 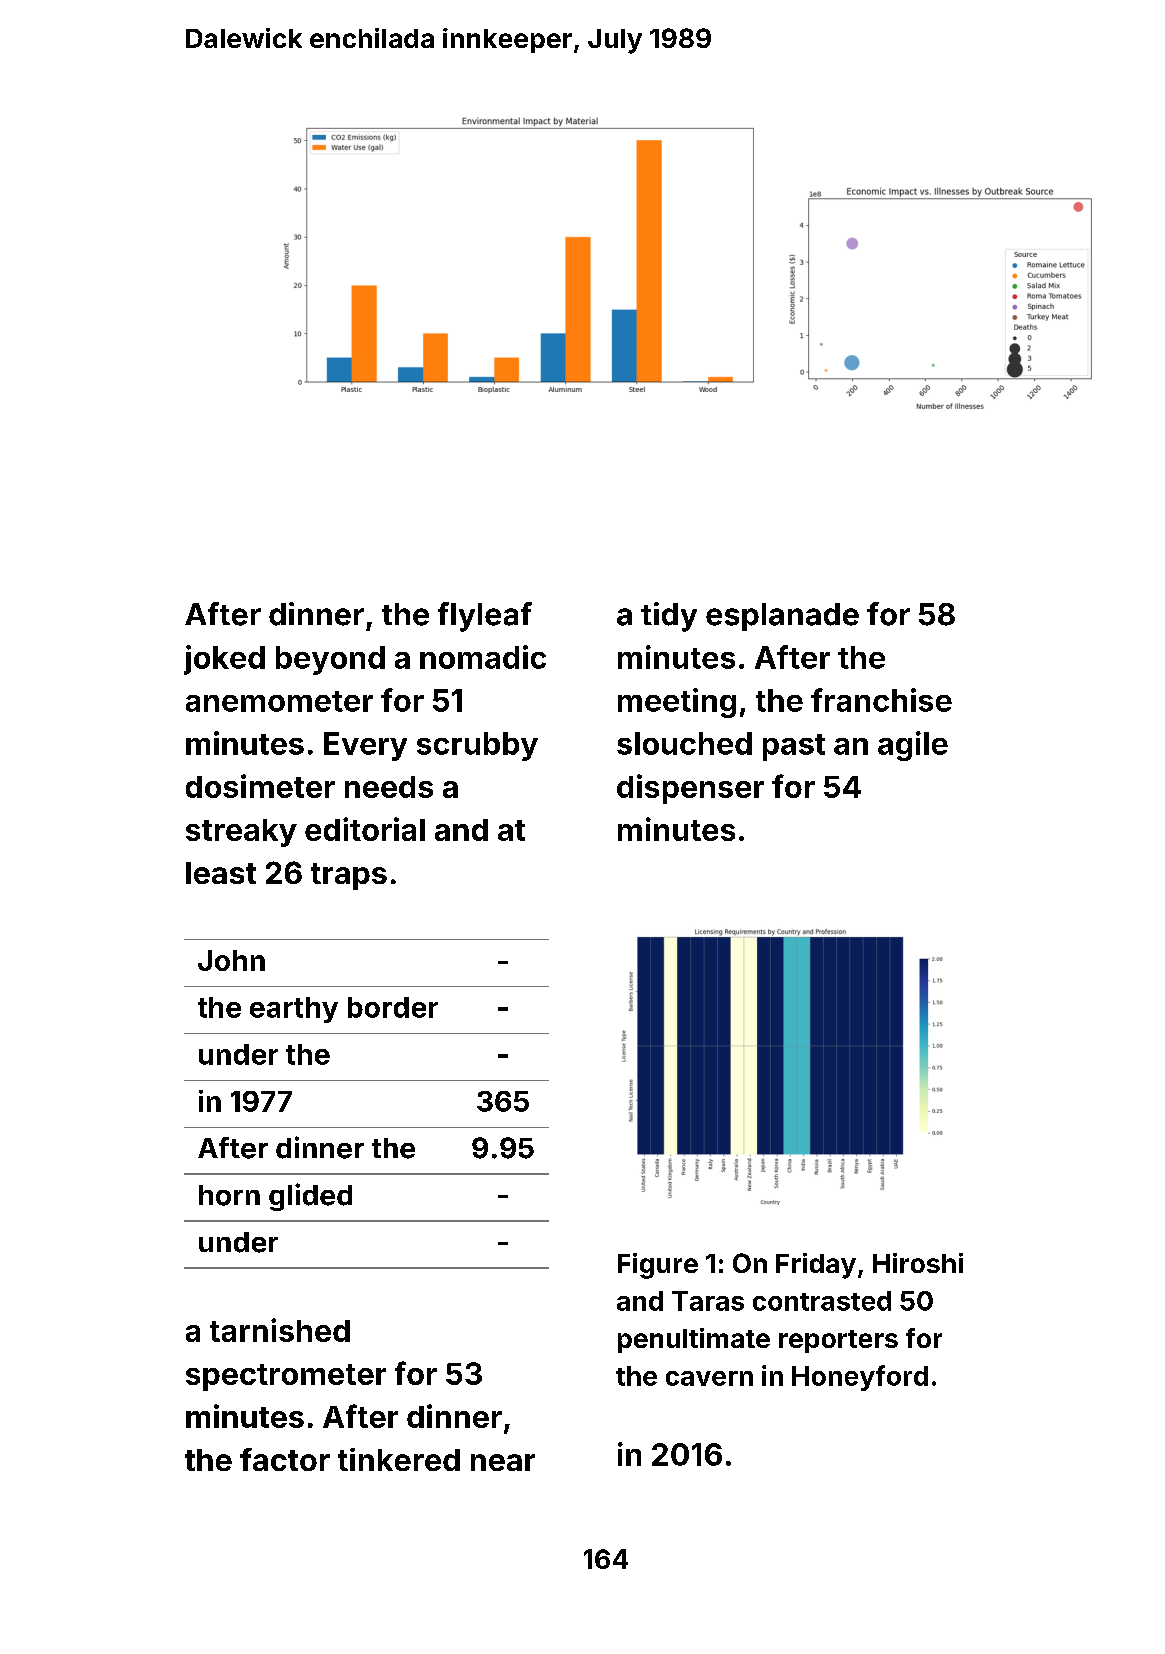 I want to click on esplanade, so click(x=782, y=617).
